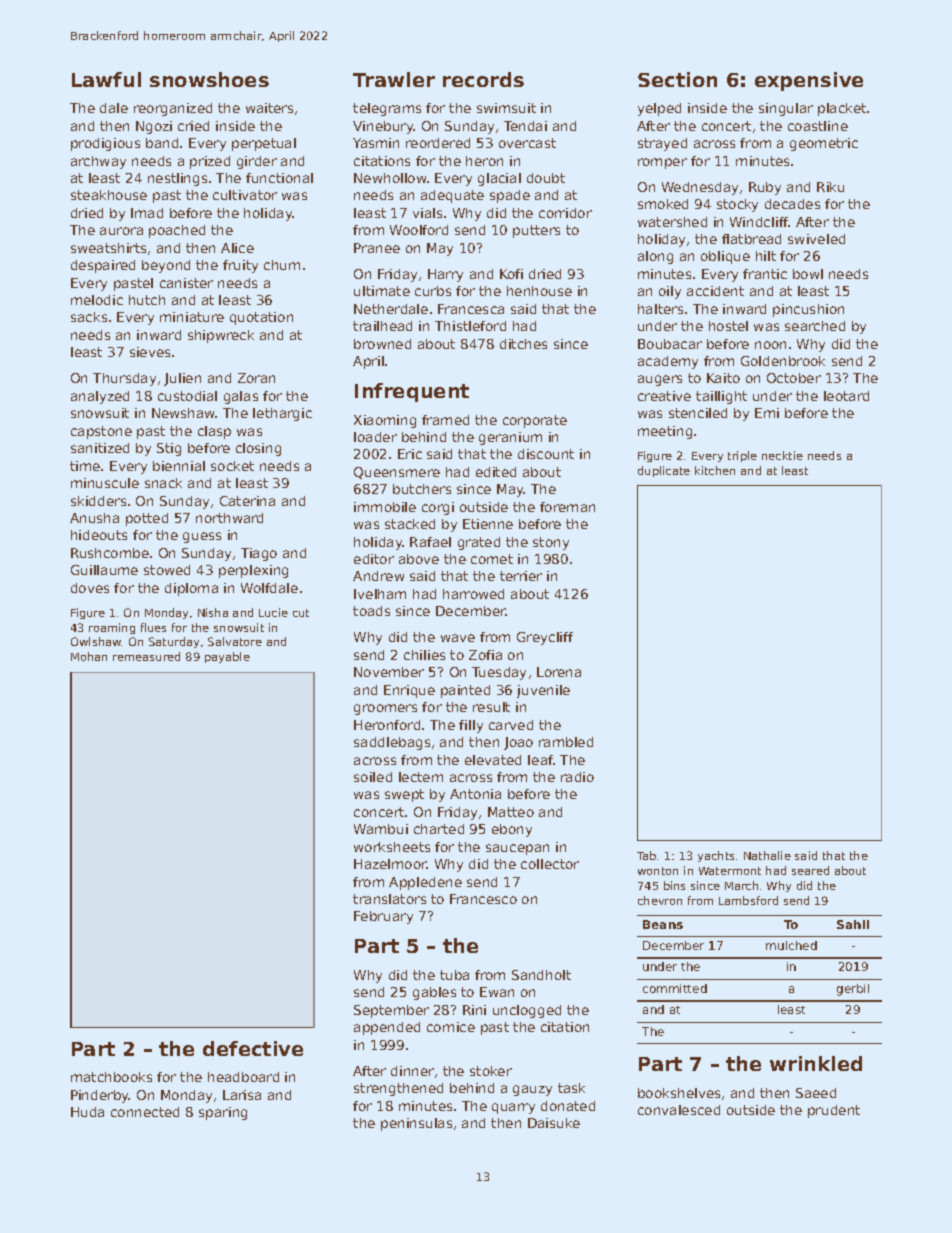 Image resolution: width=952 pixels, height=1233 pixels. What do you see at coordinates (253, 1048) in the screenshot?
I see `defective` at bounding box center [253, 1048].
